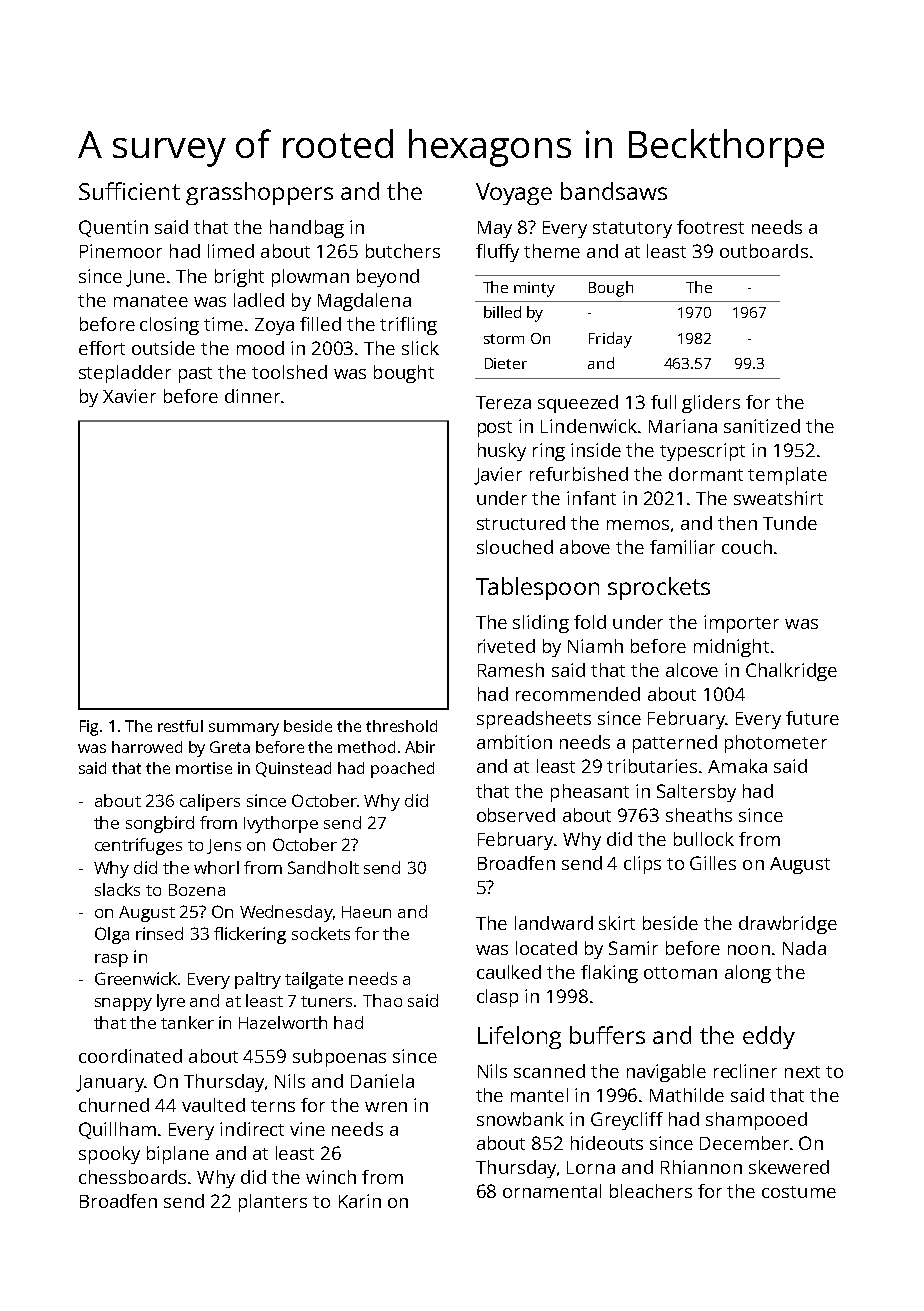 Image resolution: width=924 pixels, height=1311 pixels. I want to click on limed, so click(231, 251).
